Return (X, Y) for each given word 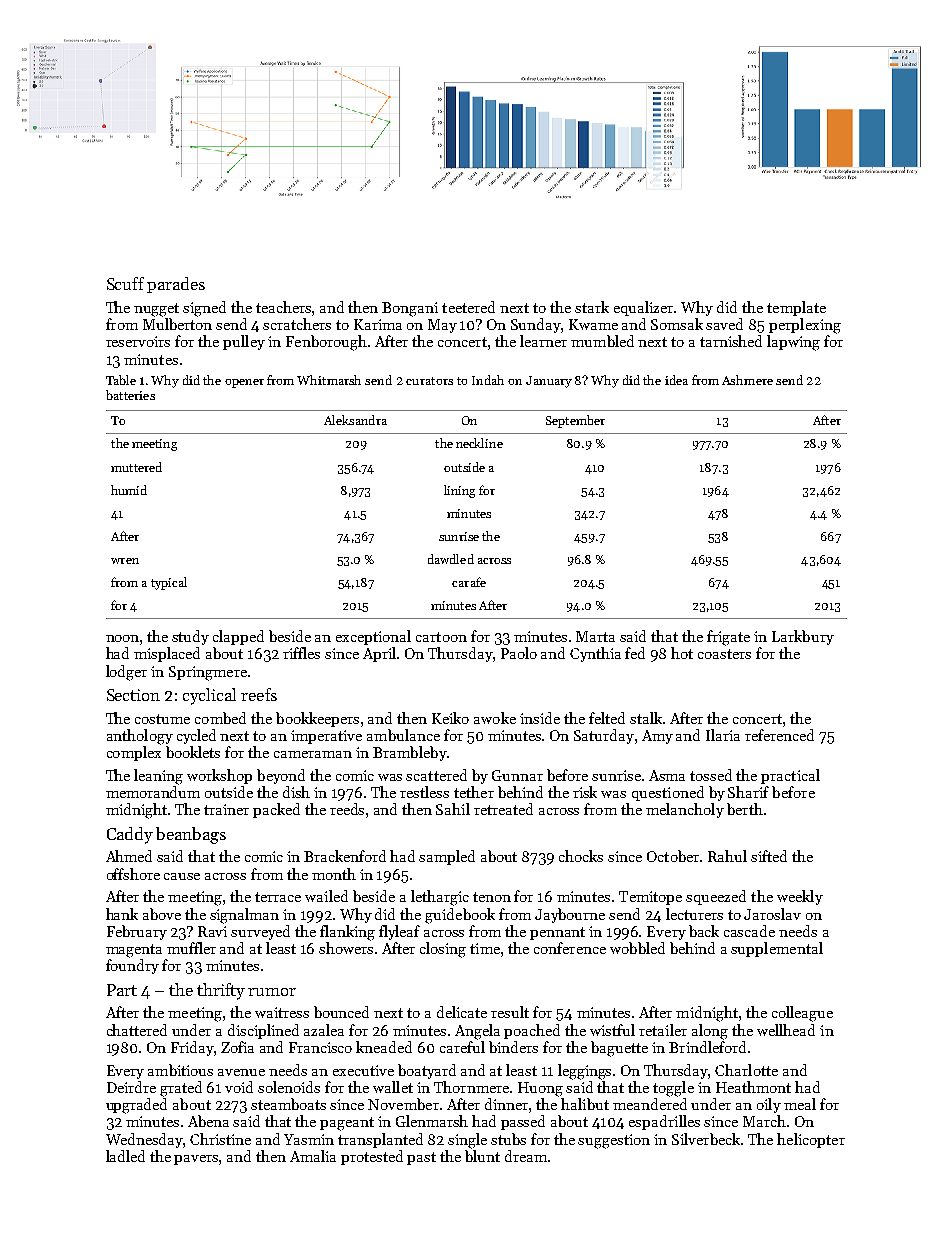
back (704, 931)
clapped (238, 637)
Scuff (125, 283)
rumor (272, 992)
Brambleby (410, 753)
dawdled (451, 559)
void (239, 1087)
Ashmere (747, 380)
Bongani (410, 309)
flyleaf (399, 932)
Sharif (748, 792)
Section (133, 695)
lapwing (793, 343)
